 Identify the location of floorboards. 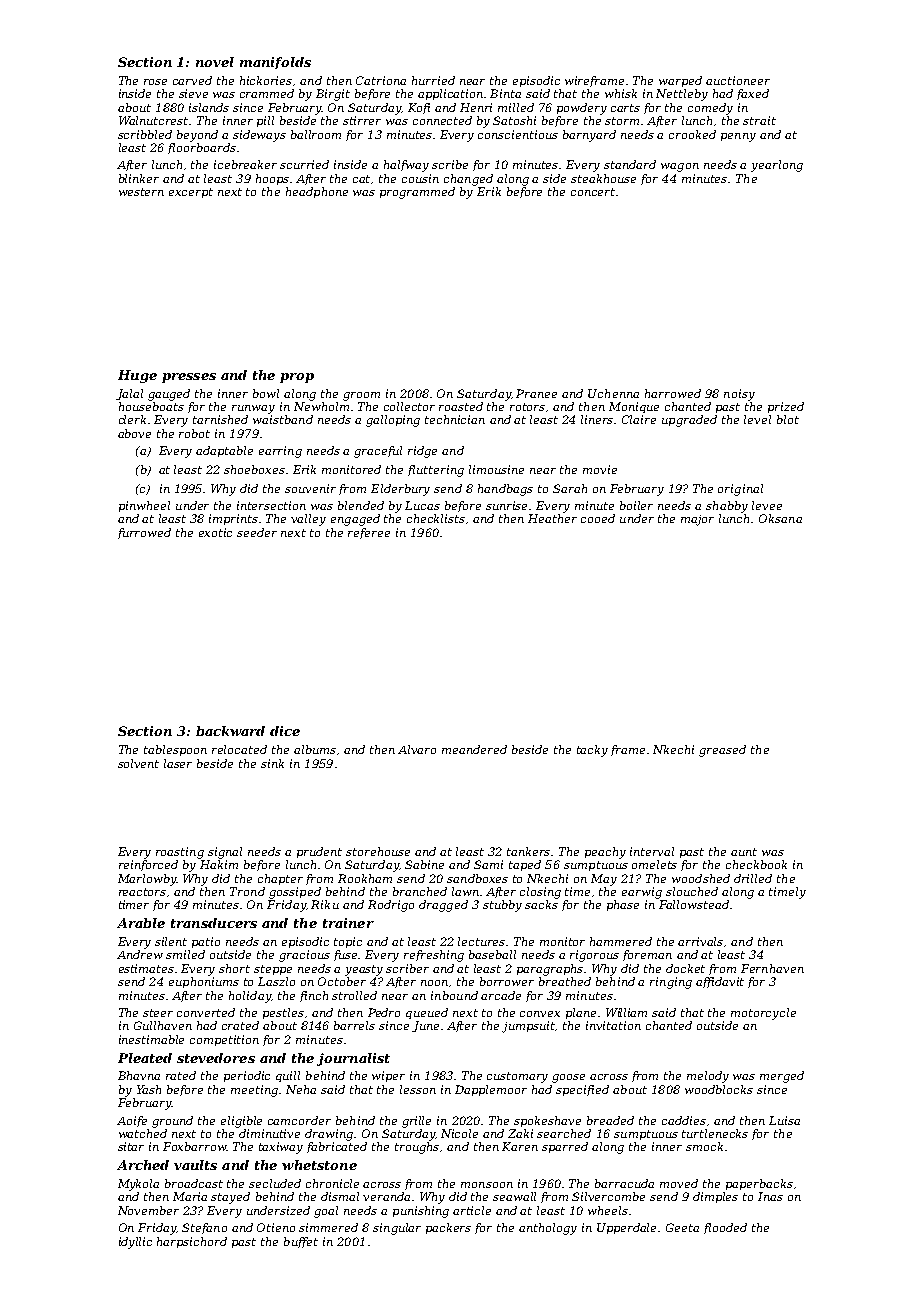
(202, 148).
